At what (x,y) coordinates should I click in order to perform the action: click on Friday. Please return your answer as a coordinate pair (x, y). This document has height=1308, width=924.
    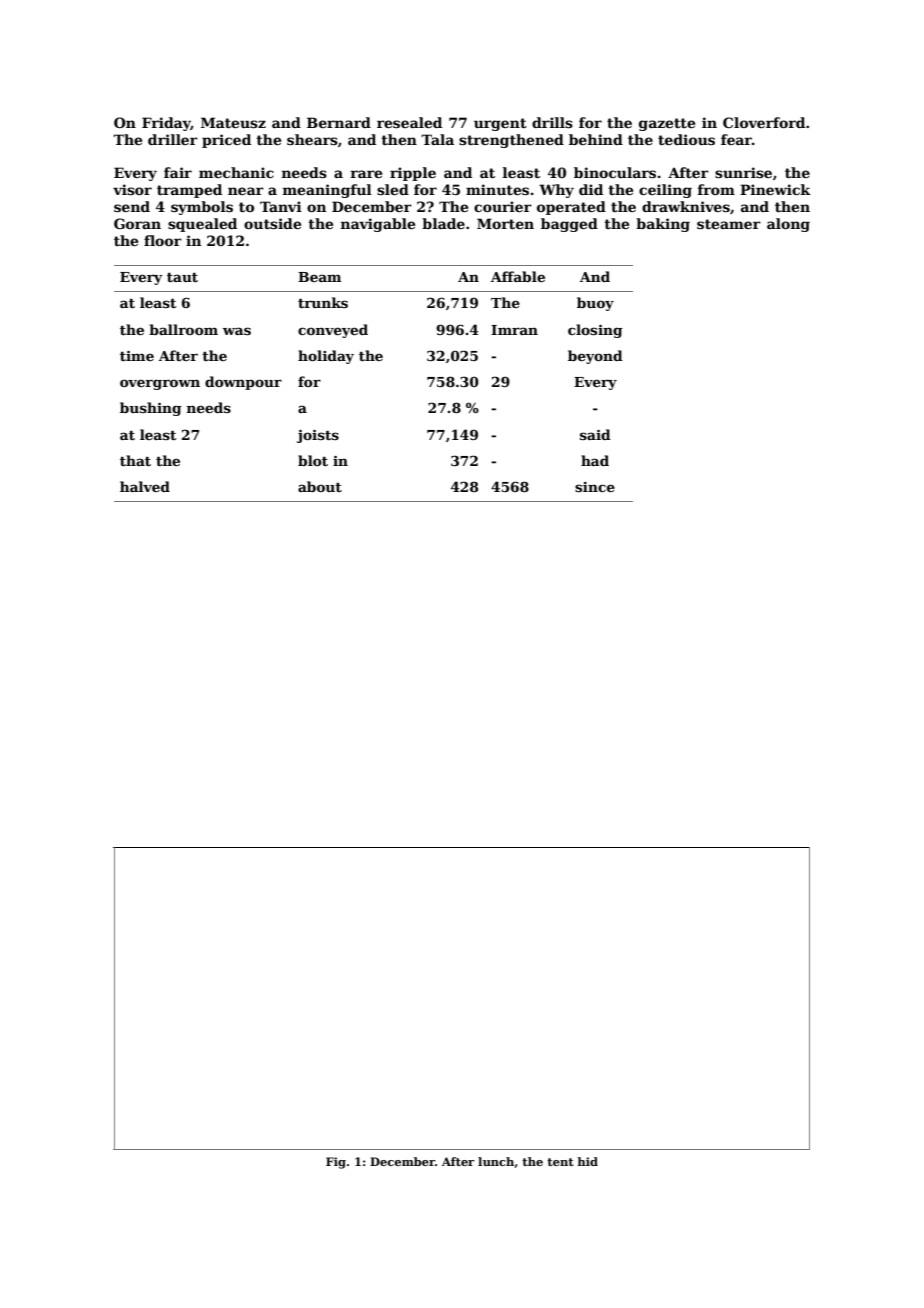
    Looking at the image, I should click on (166, 124).
